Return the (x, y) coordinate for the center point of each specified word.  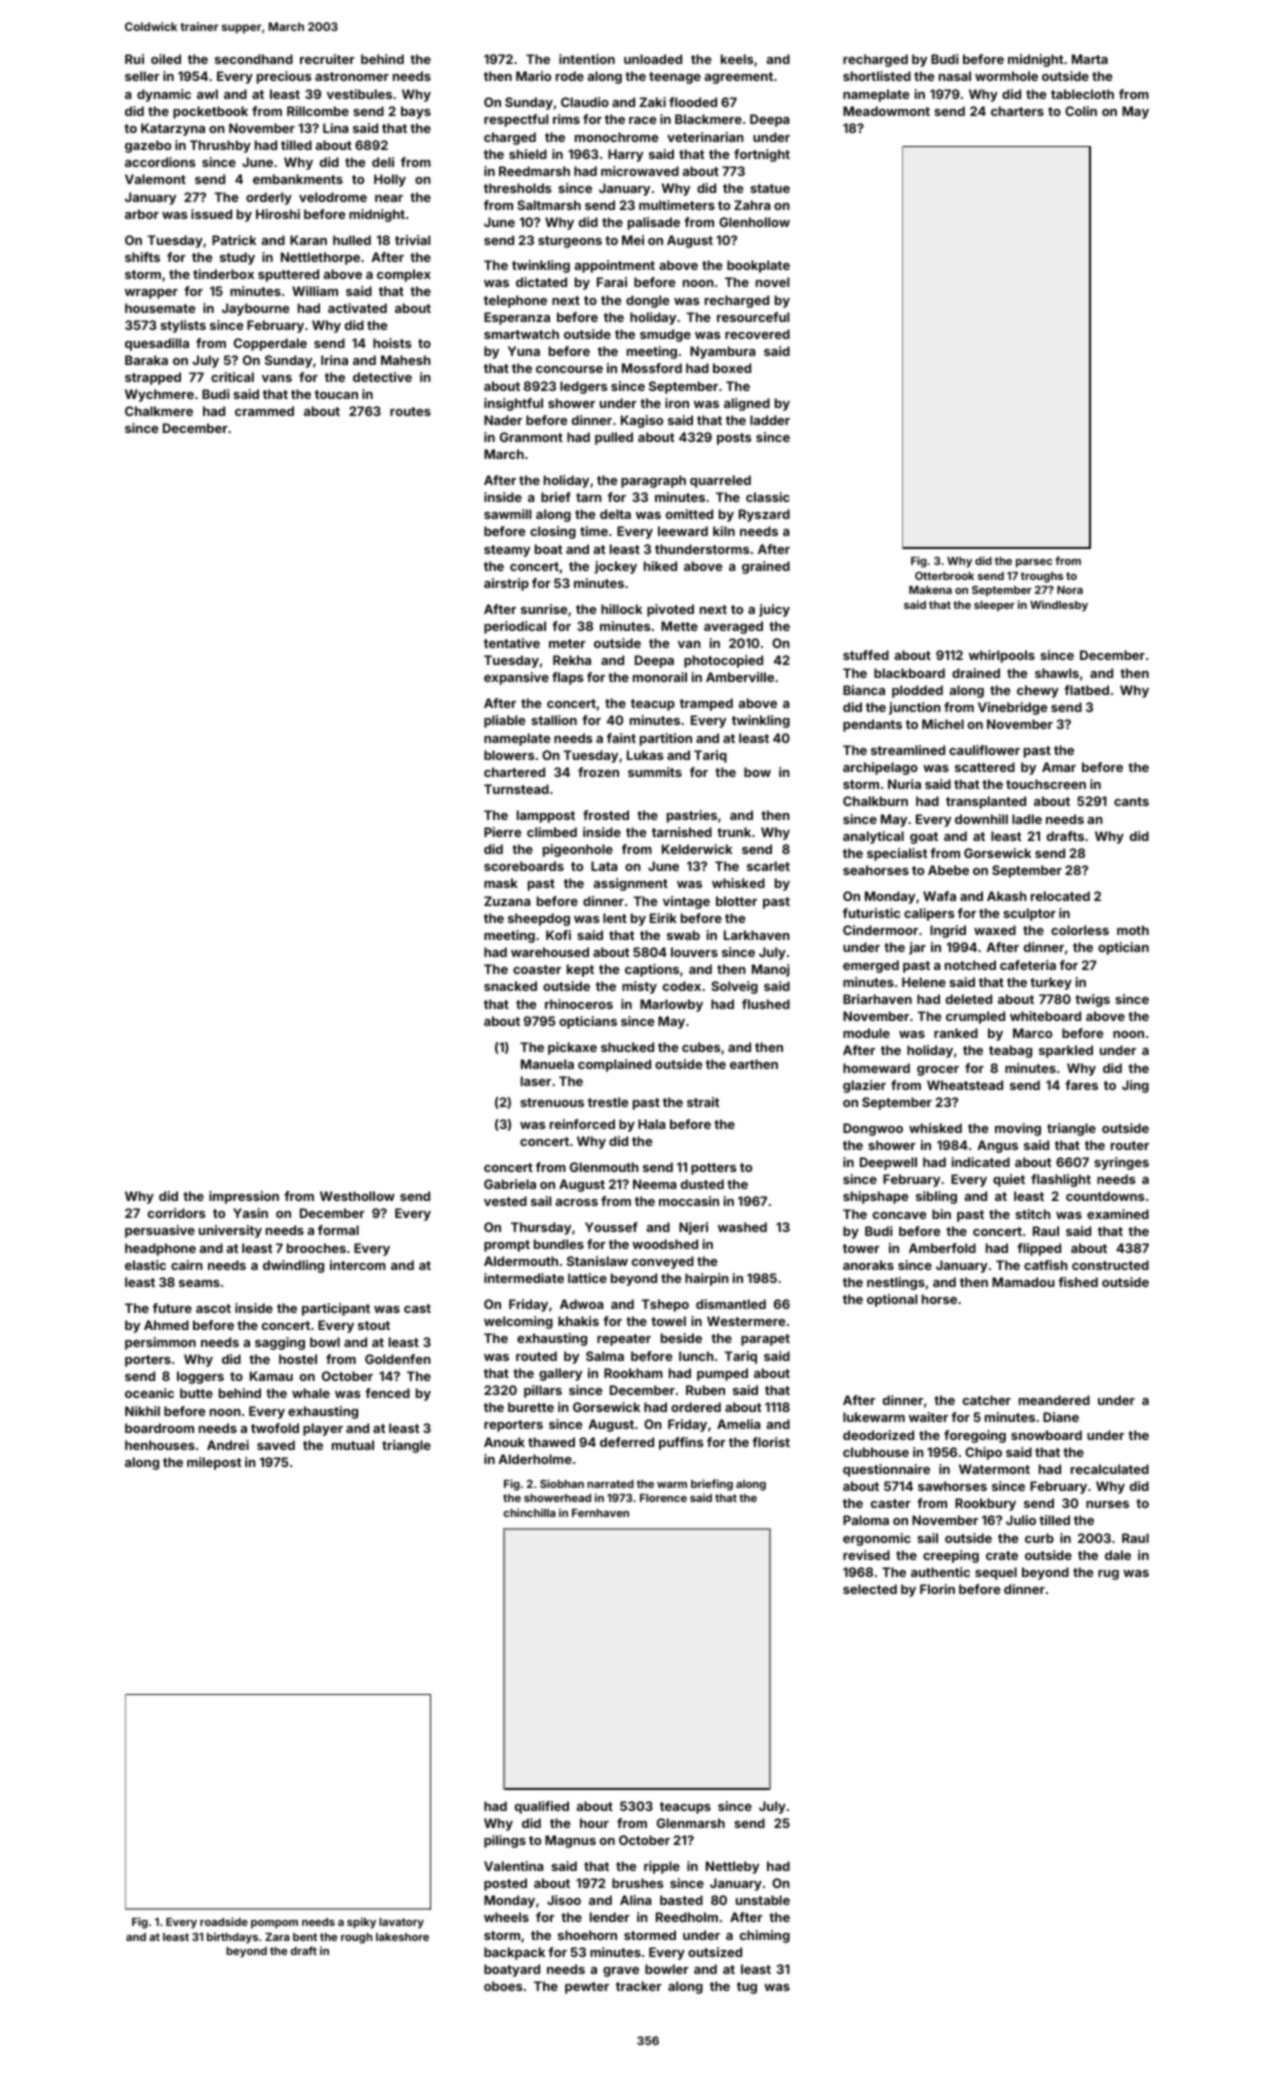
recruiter (327, 59)
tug (747, 1988)
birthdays (232, 1938)
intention (587, 59)
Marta (1090, 59)
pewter (587, 1988)
